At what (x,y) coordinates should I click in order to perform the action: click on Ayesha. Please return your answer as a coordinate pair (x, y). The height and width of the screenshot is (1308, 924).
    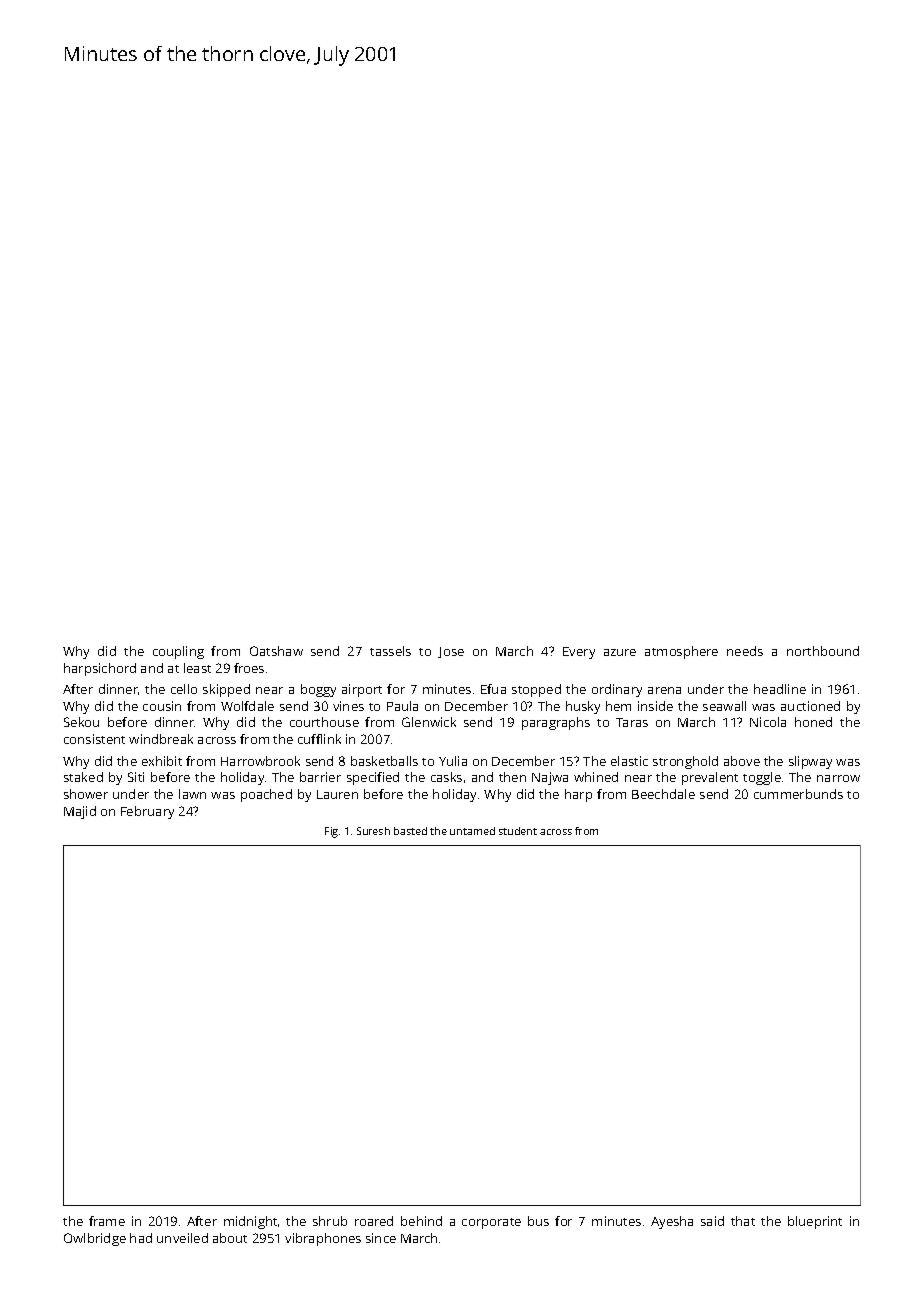
    Looking at the image, I should click on (672, 1222).
